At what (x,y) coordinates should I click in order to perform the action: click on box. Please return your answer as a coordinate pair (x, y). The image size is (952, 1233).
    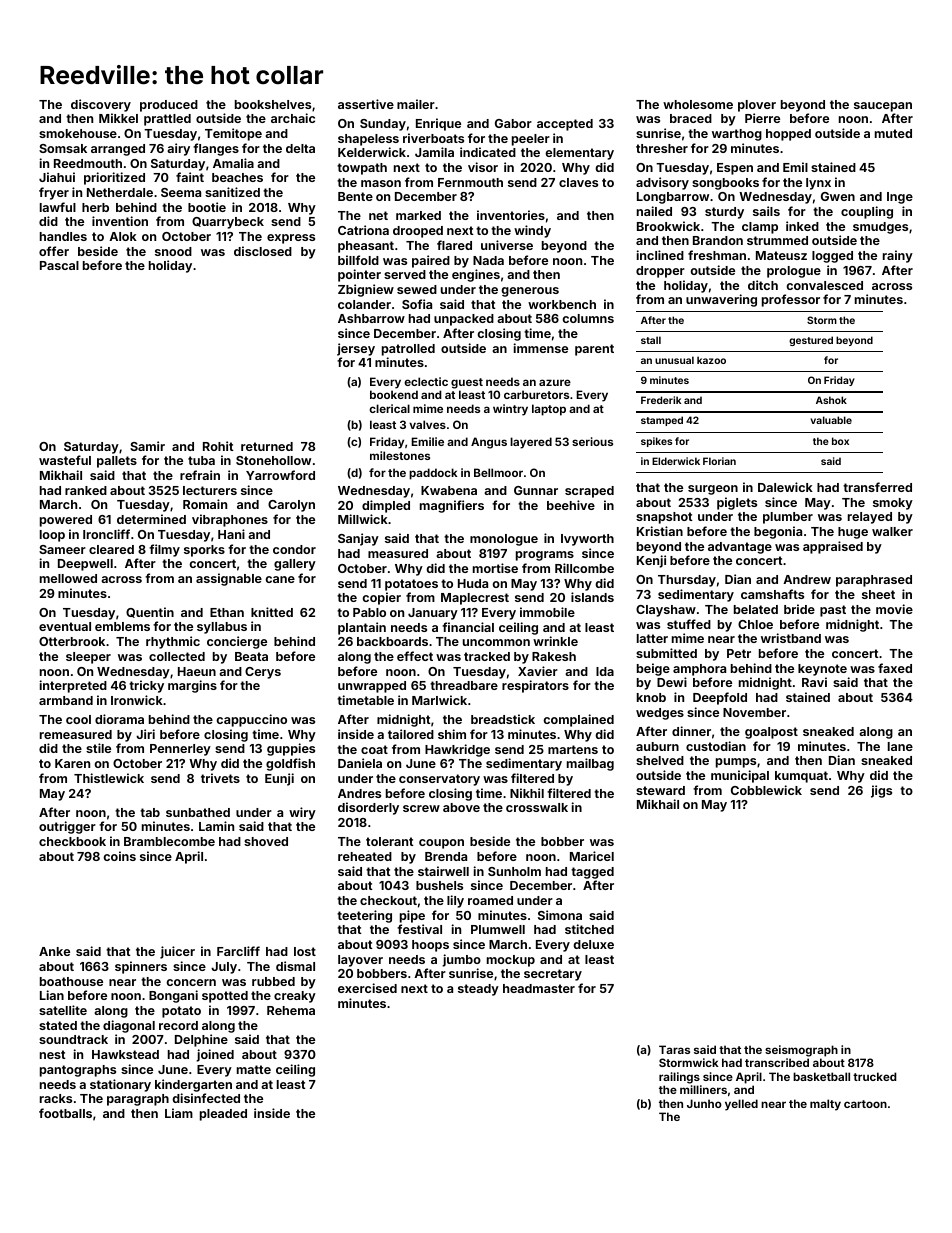
    Looking at the image, I should click on (840, 441).
